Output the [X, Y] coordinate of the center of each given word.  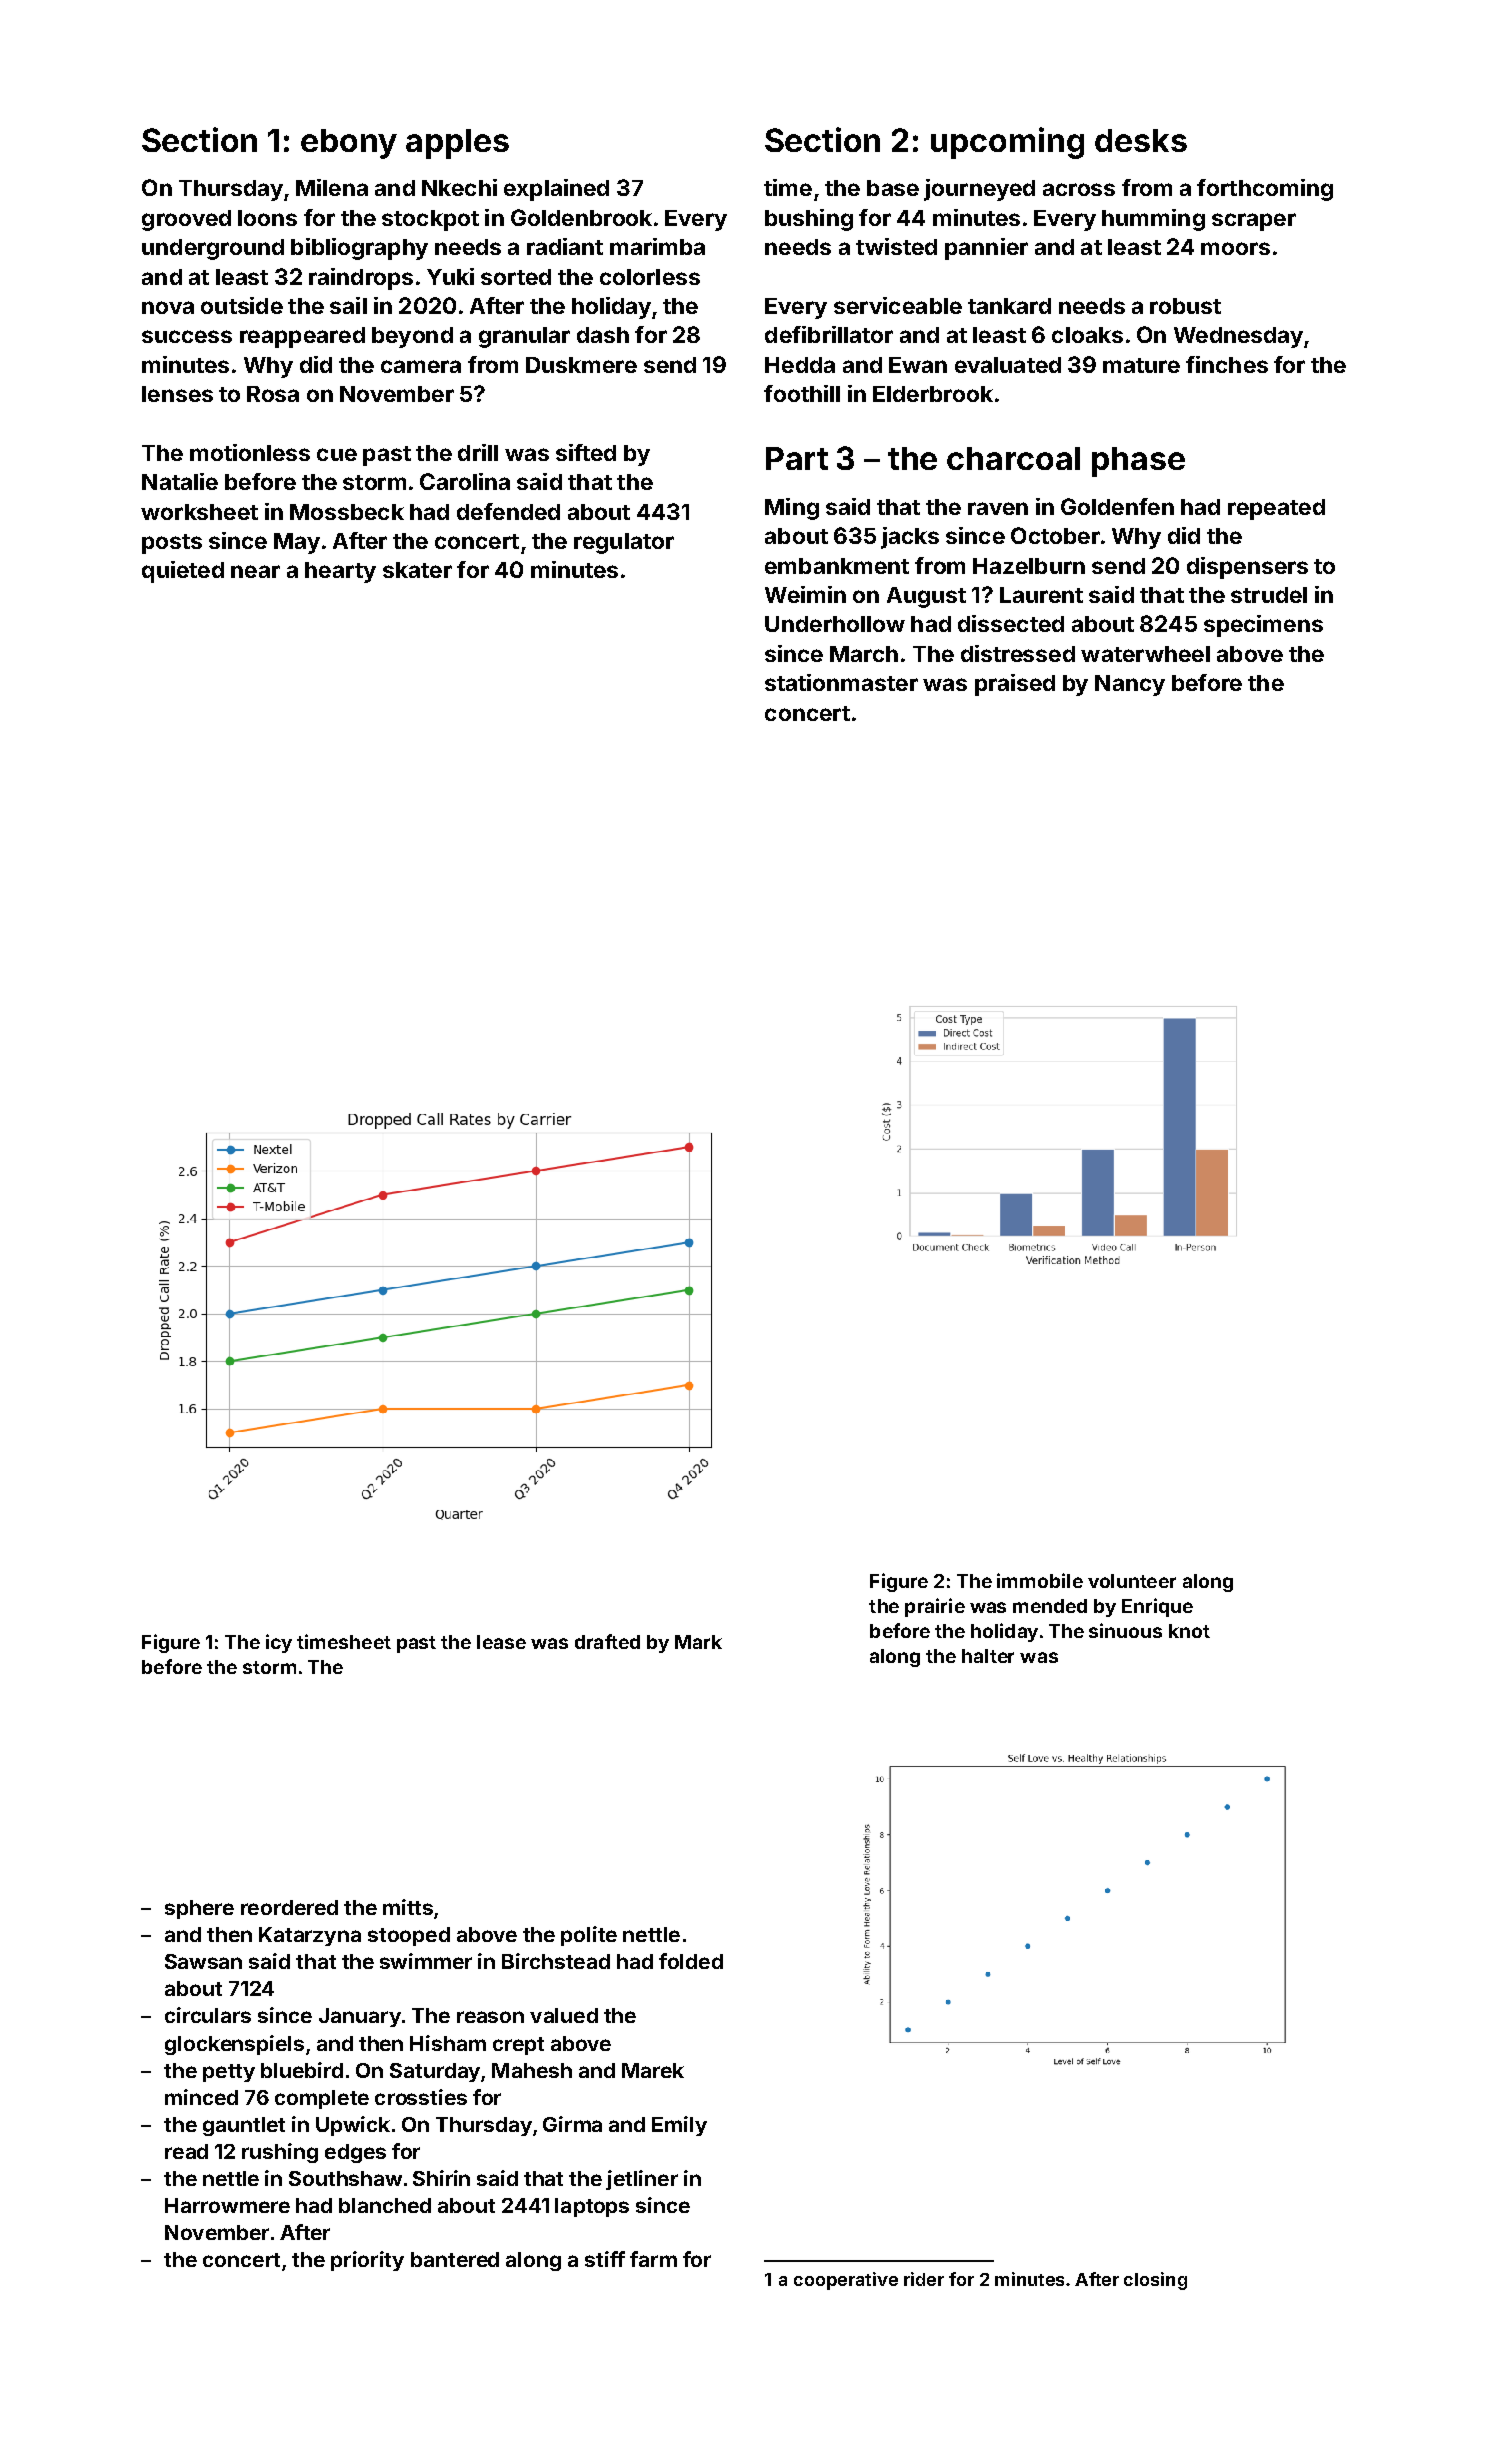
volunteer [1132, 1581]
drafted [607, 1641]
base [893, 188]
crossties [421, 2097]
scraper [1254, 222]
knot [1189, 1631]
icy [279, 1643]
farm [653, 2259]
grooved [186, 220]
